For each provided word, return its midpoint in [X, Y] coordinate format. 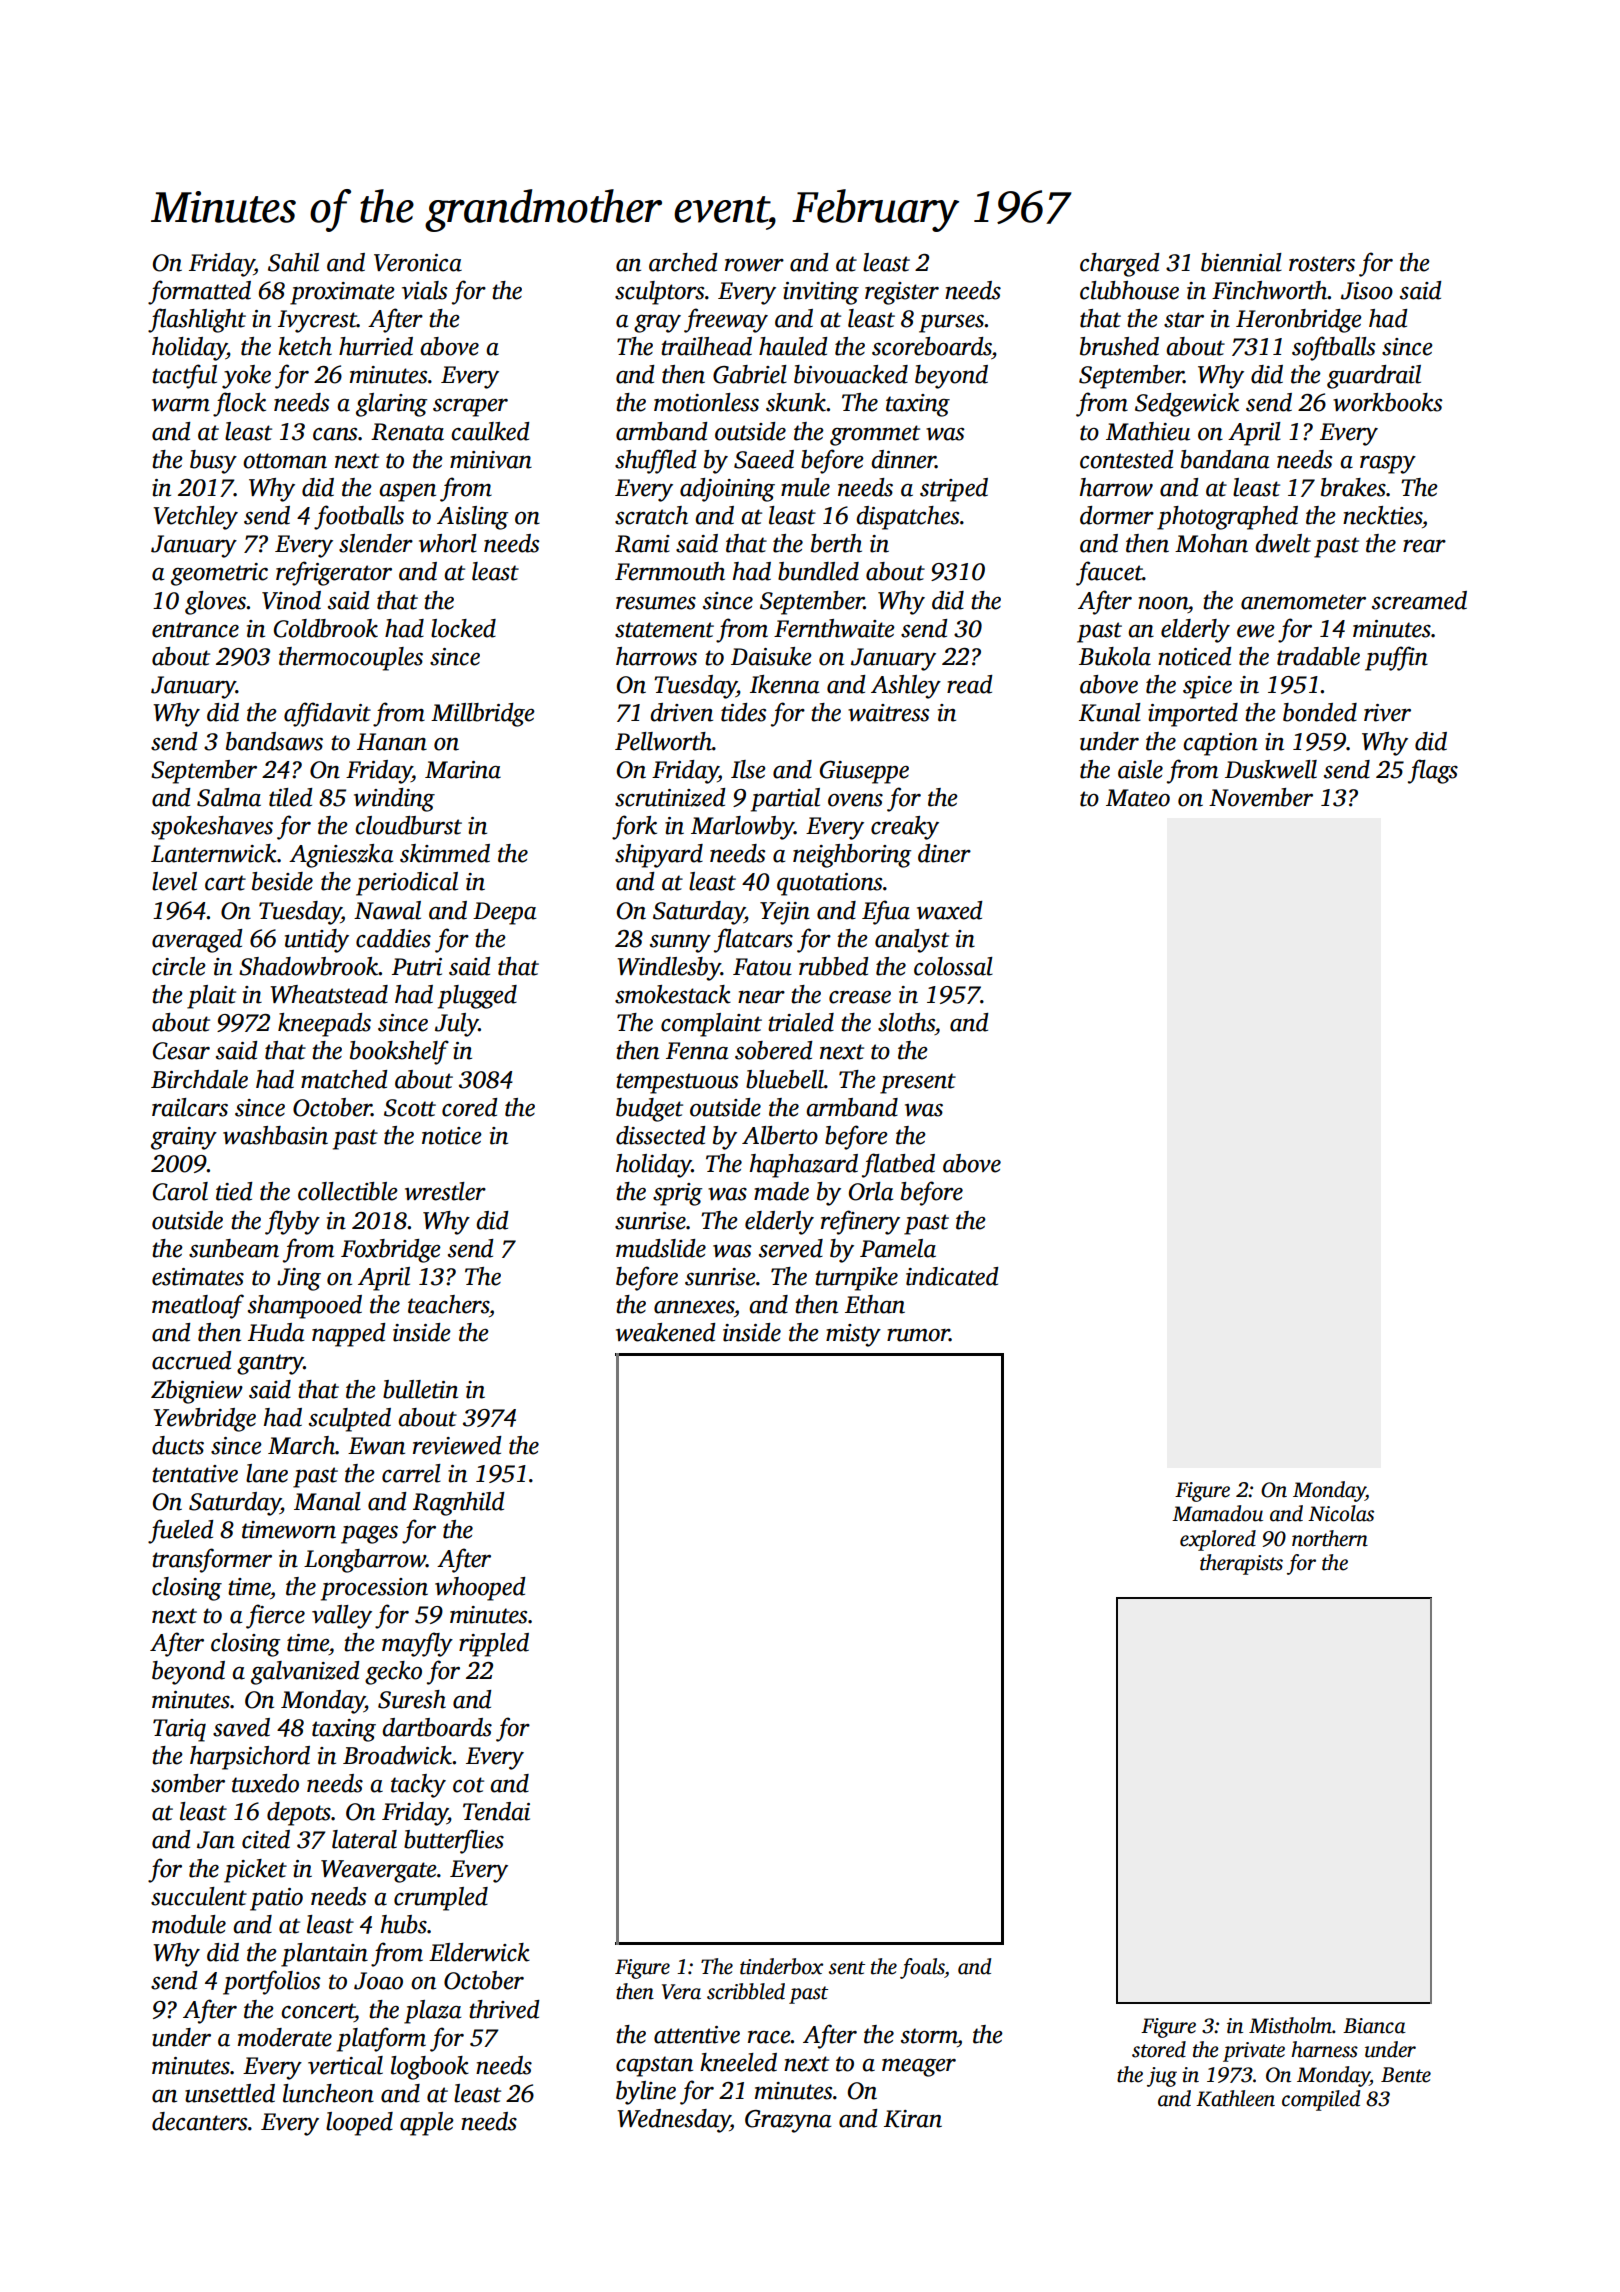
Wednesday [673, 2121]
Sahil [293, 262]
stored [1159, 2049]
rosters [1322, 264]
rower [754, 265]
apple [427, 2124]
